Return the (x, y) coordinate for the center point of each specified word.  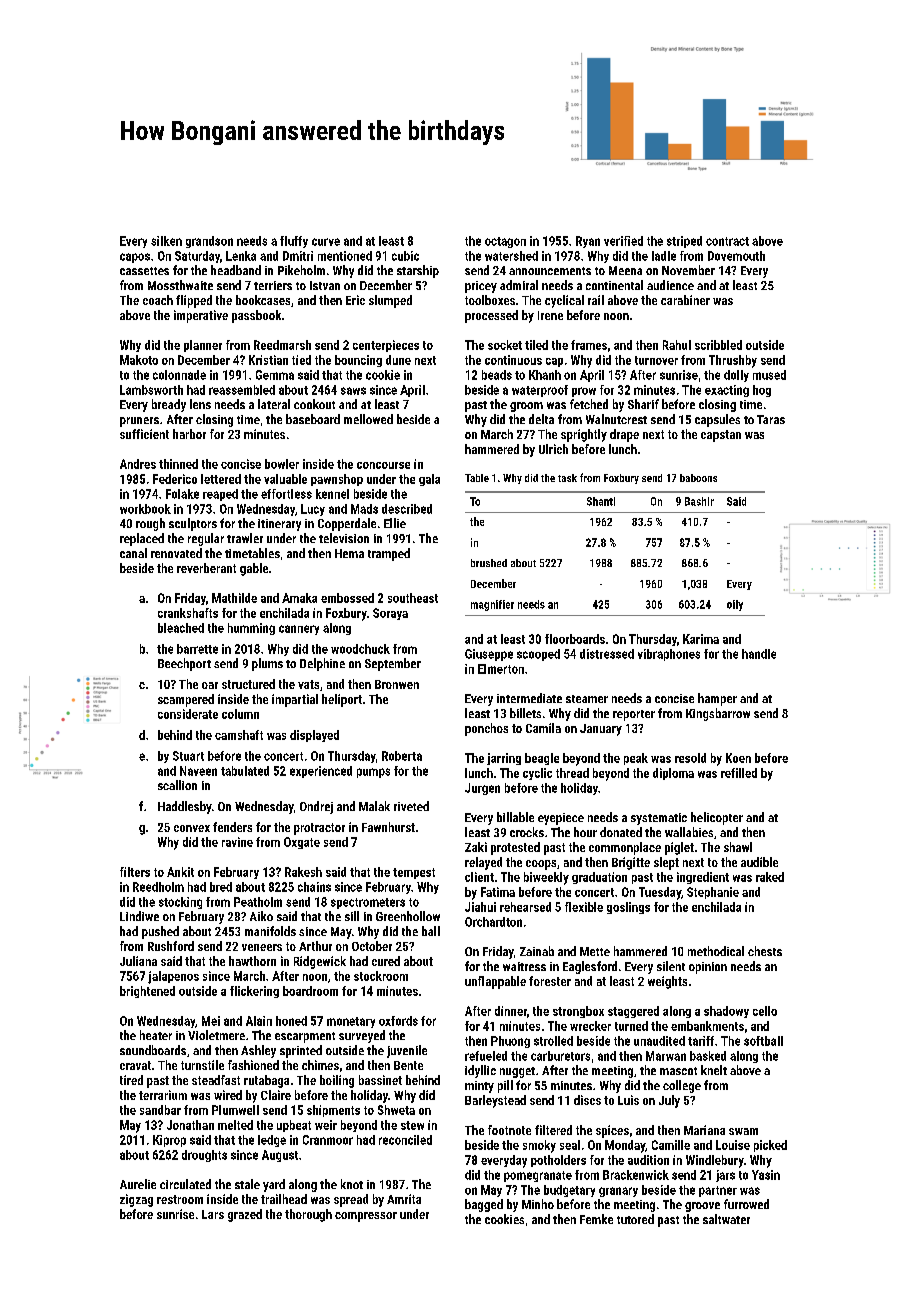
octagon (505, 242)
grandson (209, 242)
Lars (213, 1214)
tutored (635, 1219)
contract (727, 241)
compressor (366, 1217)
